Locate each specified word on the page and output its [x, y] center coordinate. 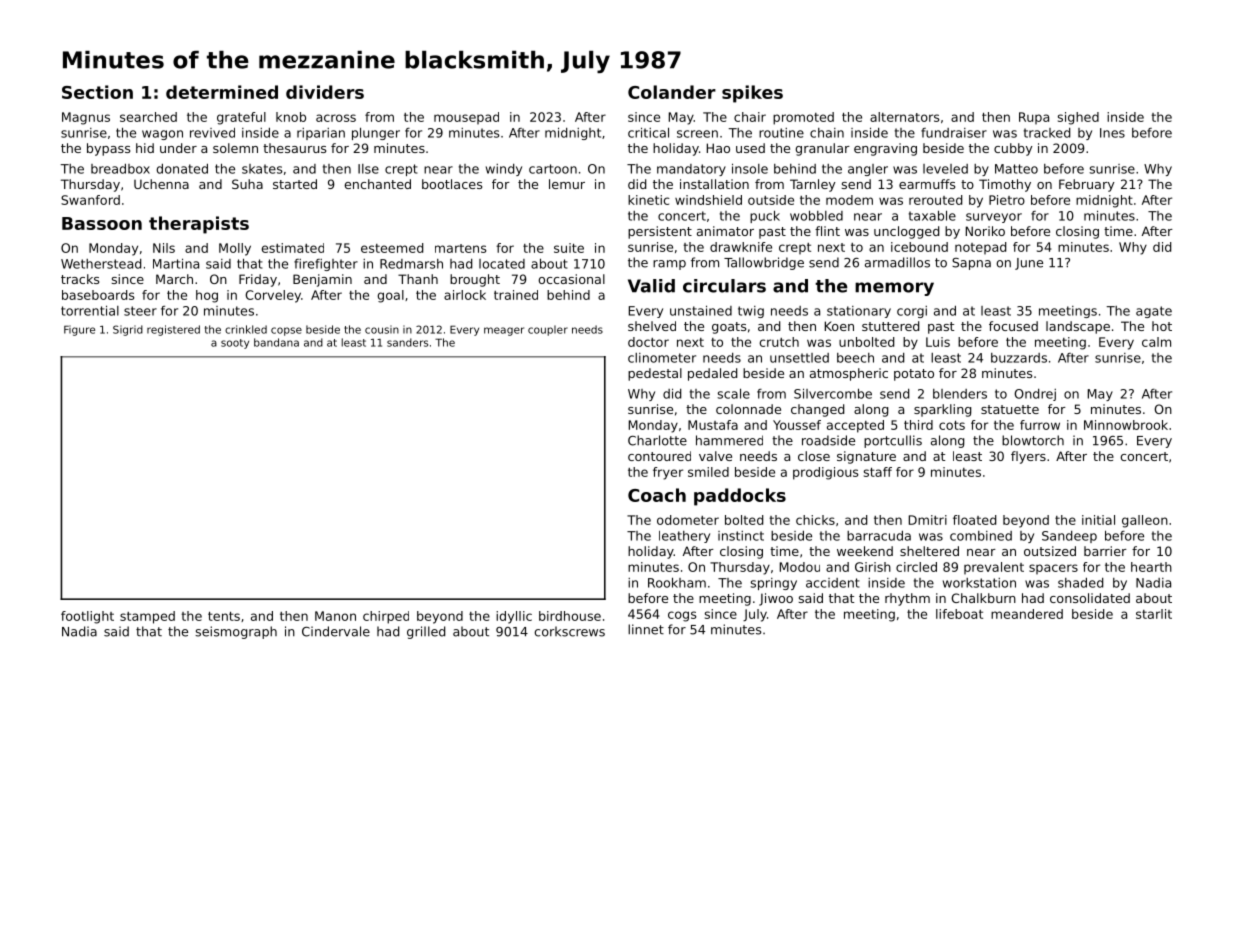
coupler [548, 330]
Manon [335, 616]
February [1087, 185]
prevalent [994, 568]
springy [773, 584]
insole [750, 168]
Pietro [1007, 200]
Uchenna [161, 184]
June [1029, 264]
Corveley [273, 296]
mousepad [466, 118]
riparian [321, 134]
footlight [87, 617]
